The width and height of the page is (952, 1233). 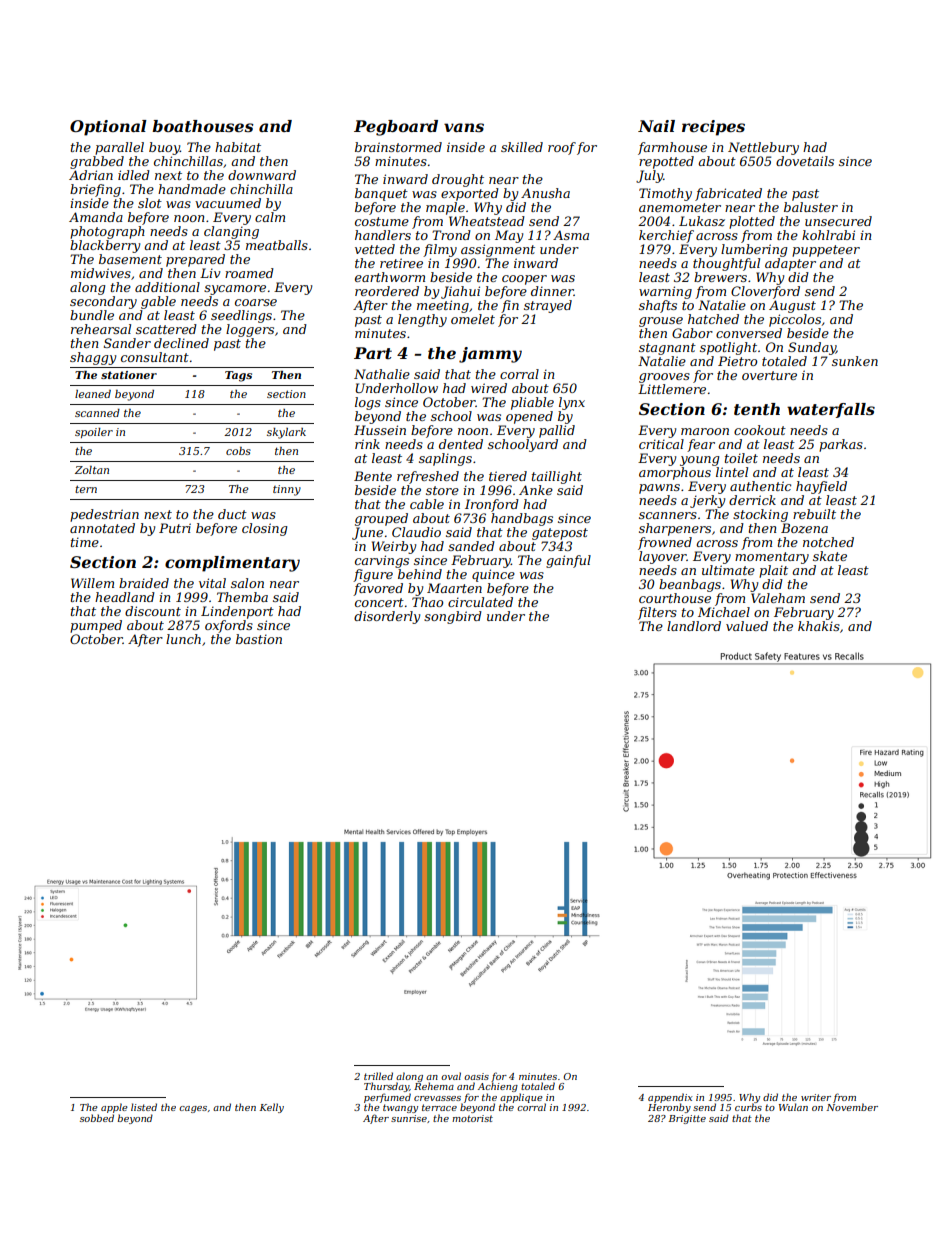 I want to click on clanging, so click(x=231, y=232).
